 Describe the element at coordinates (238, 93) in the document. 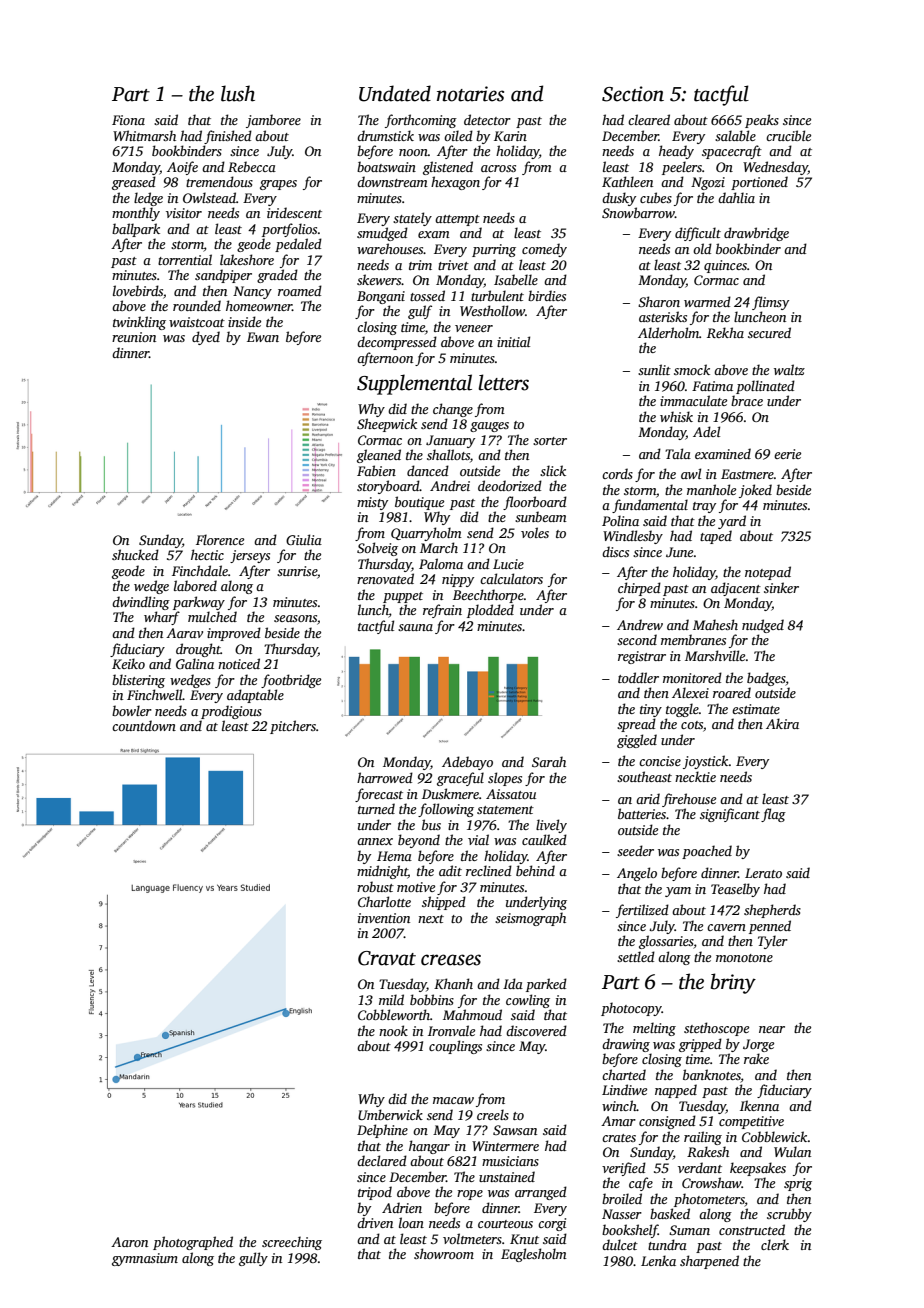

I see `lush` at that location.
